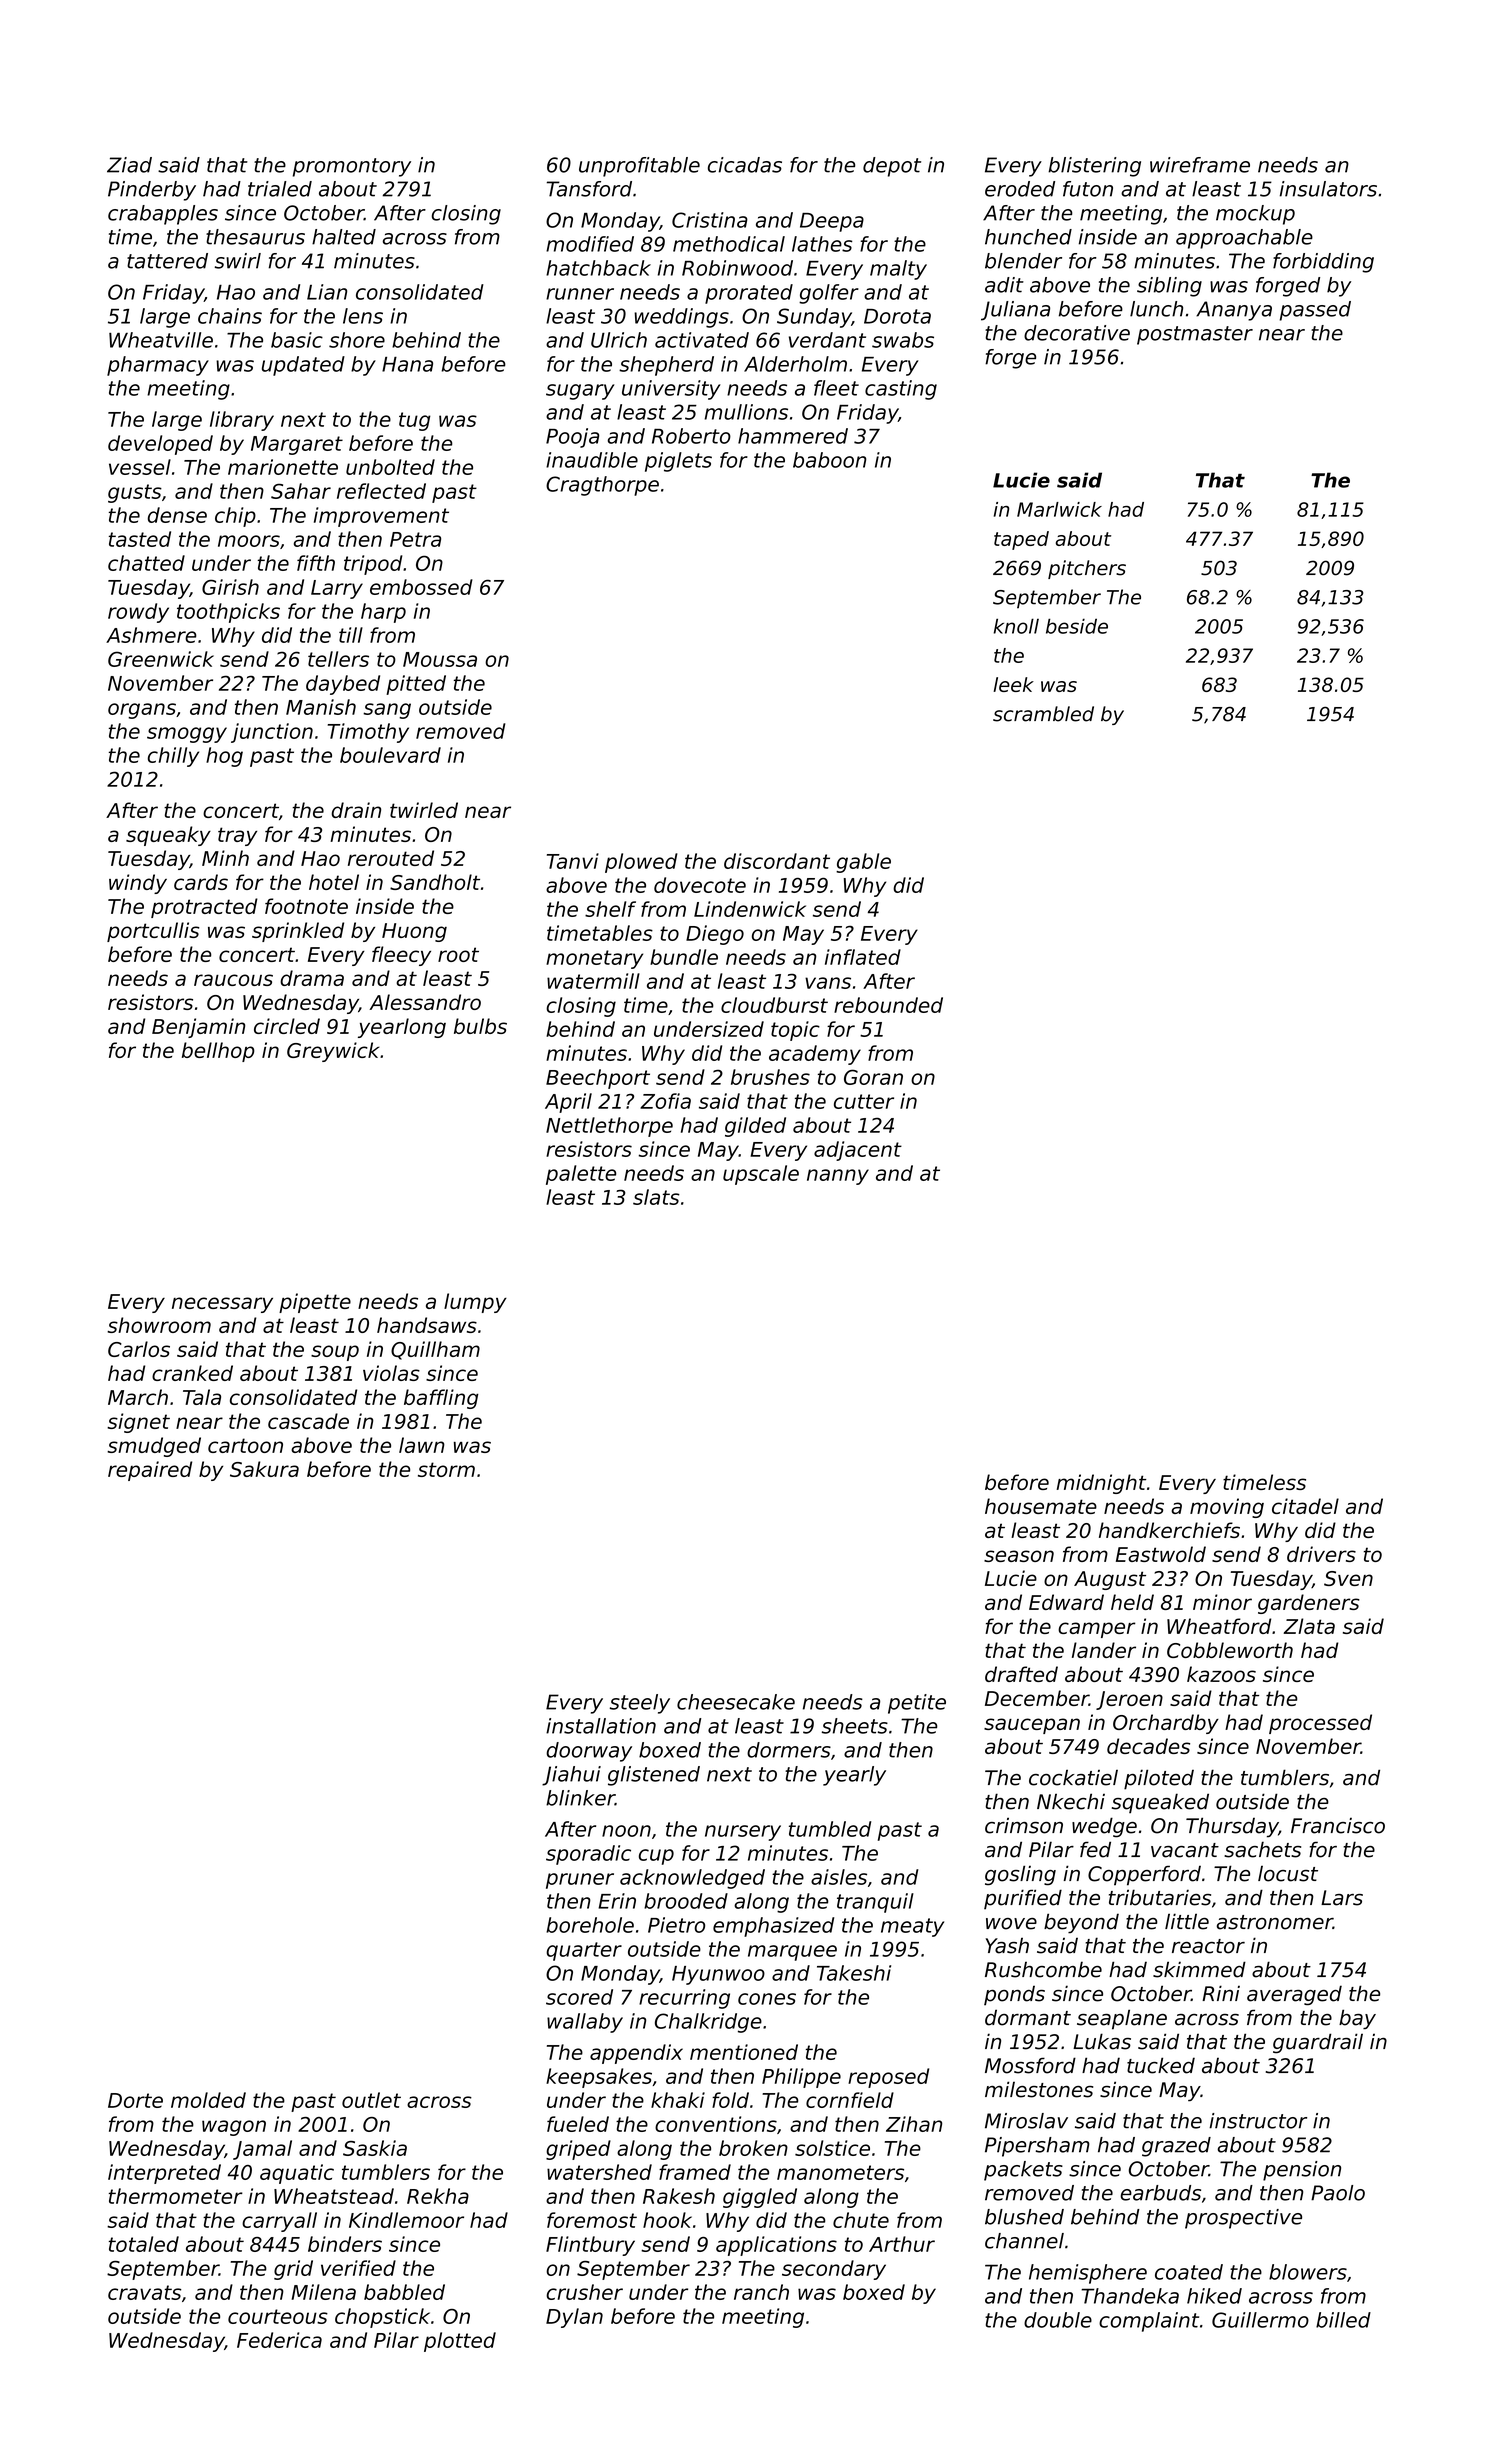  What do you see at coordinates (1315, 311) in the screenshot?
I see `passed` at bounding box center [1315, 311].
